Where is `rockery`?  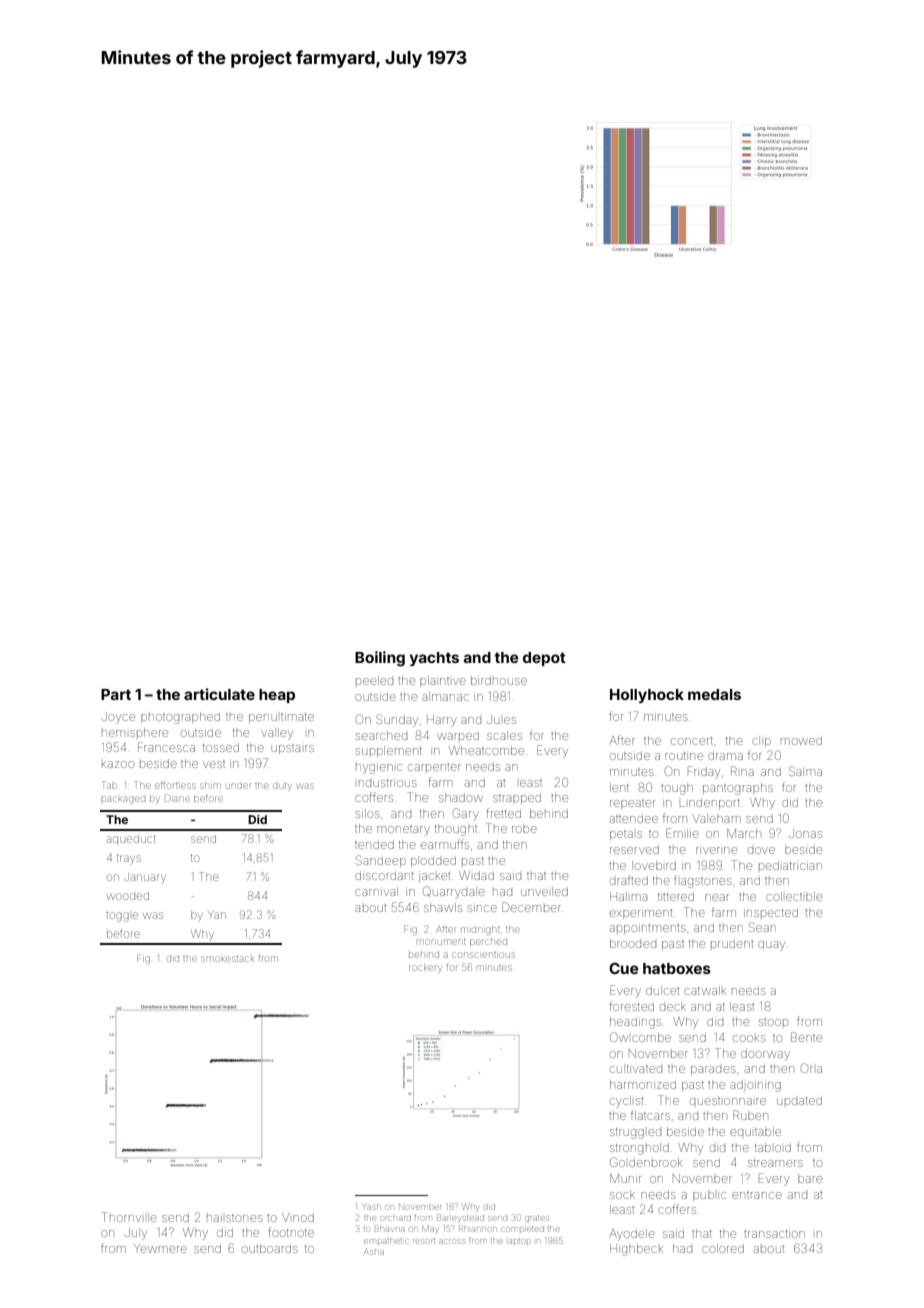 rockery is located at coordinates (425, 968).
